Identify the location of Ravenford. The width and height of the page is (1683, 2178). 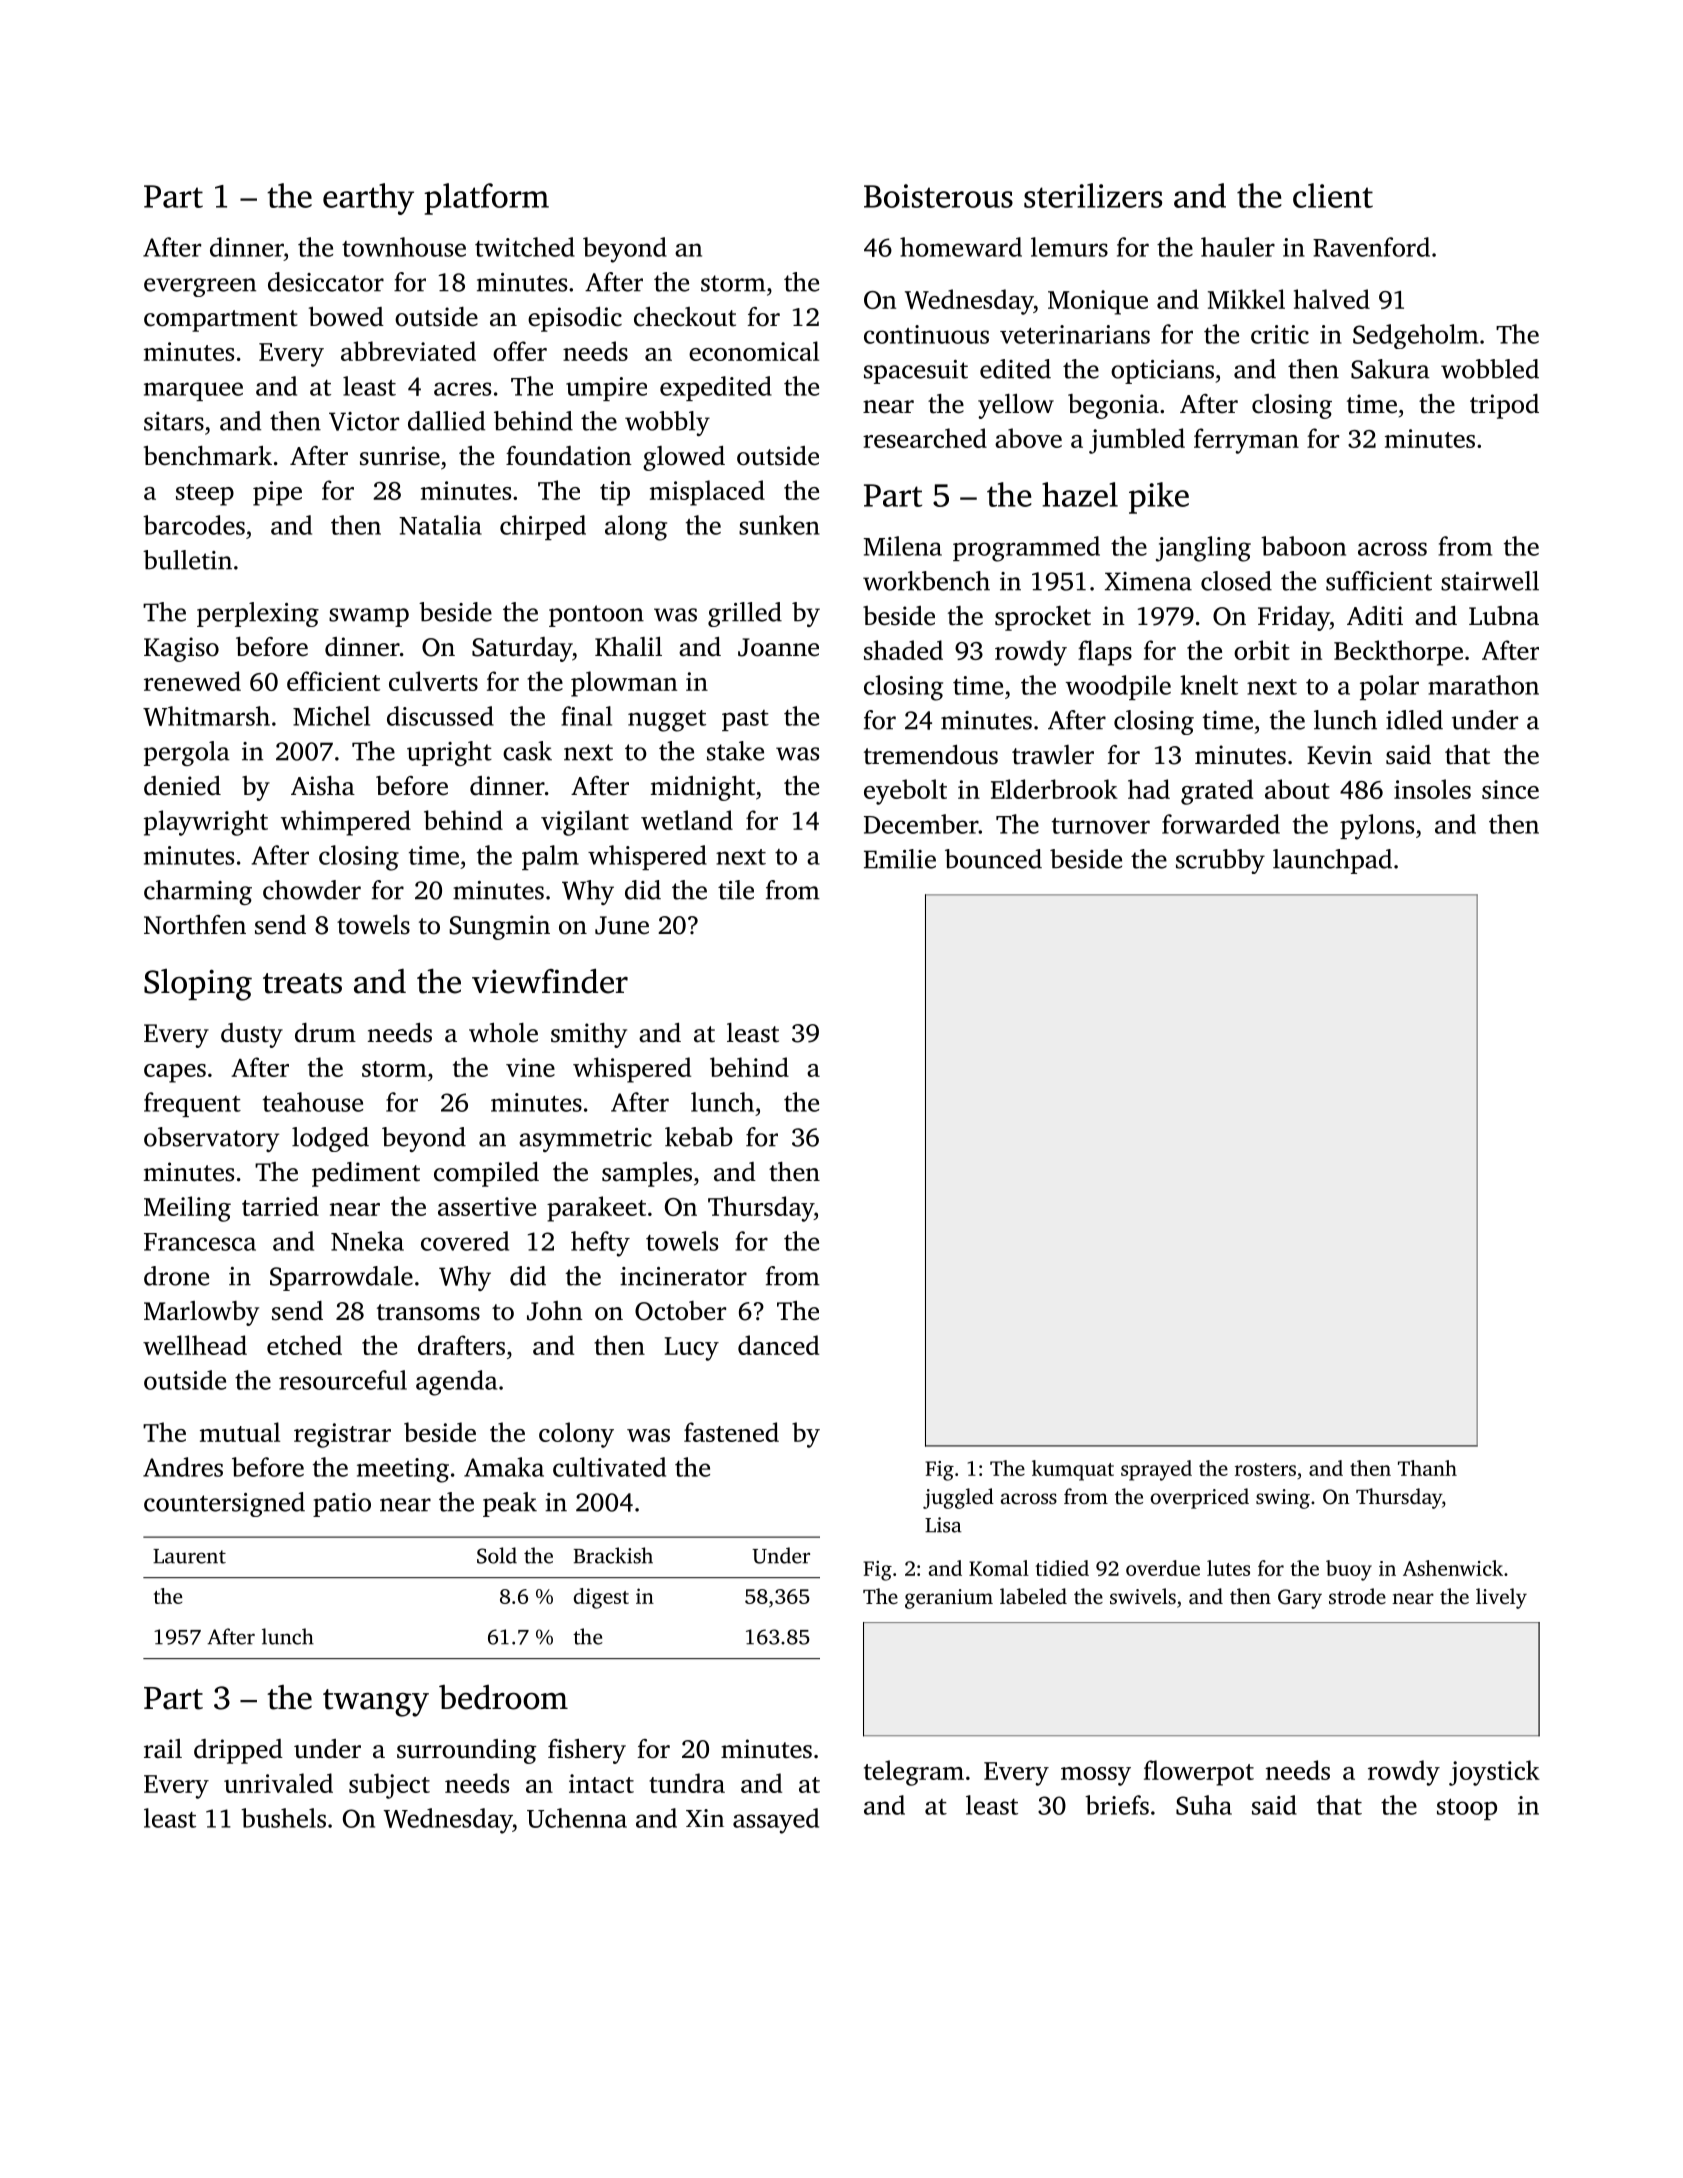
(1371, 247).
